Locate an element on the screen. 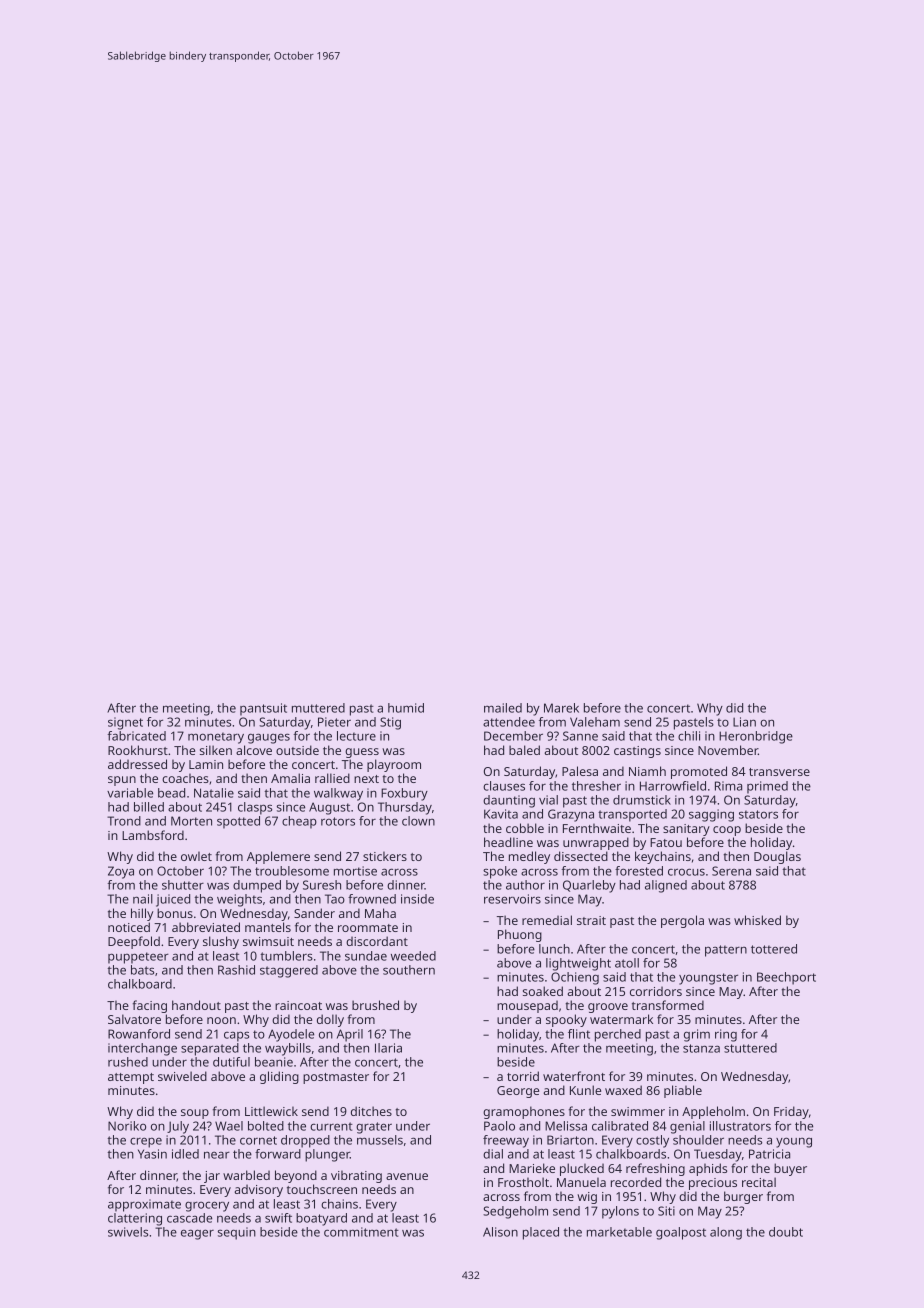 The image size is (924, 1308). sequin is located at coordinates (237, 1233).
